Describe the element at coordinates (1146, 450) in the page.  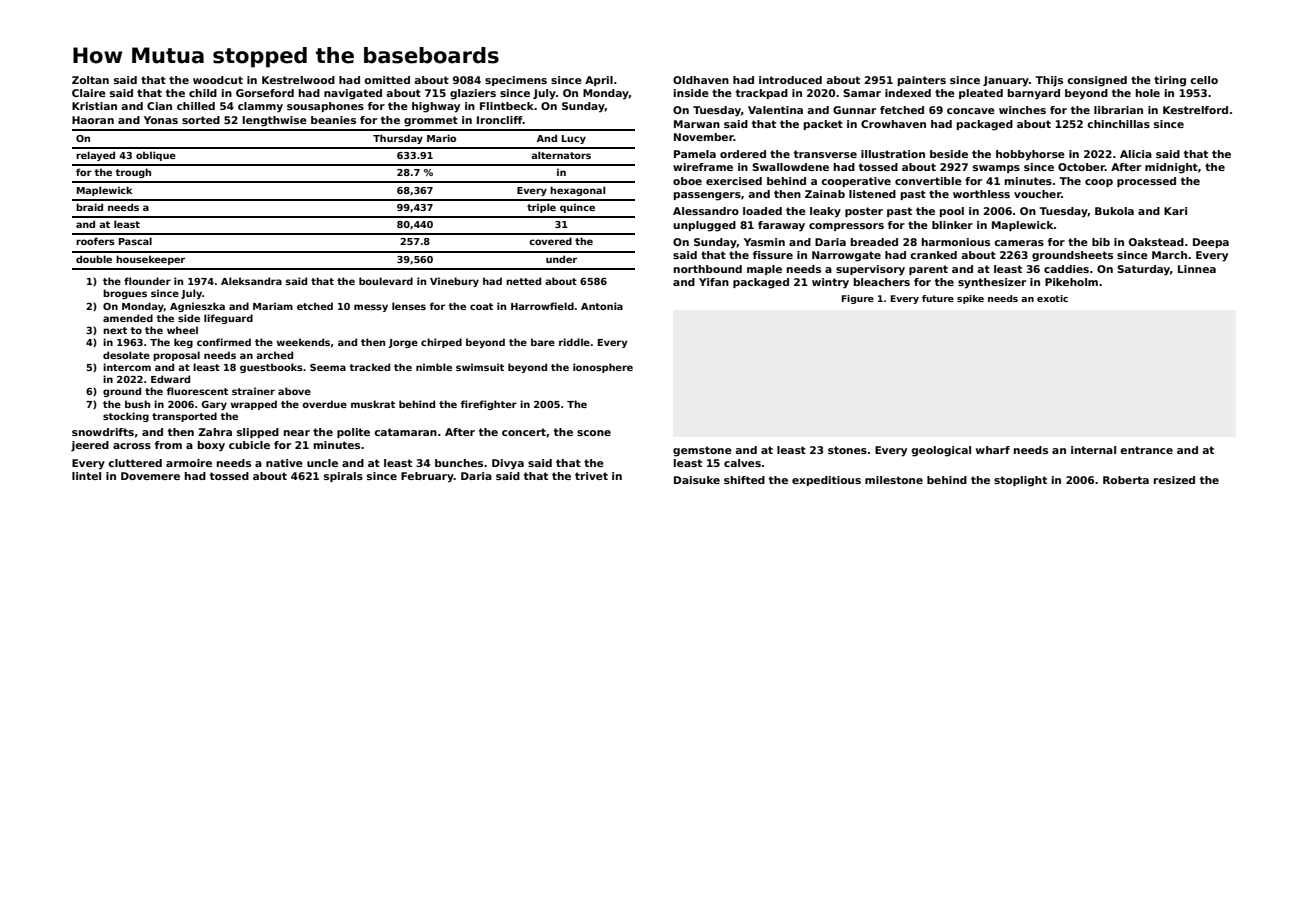
I see `entrance` at that location.
